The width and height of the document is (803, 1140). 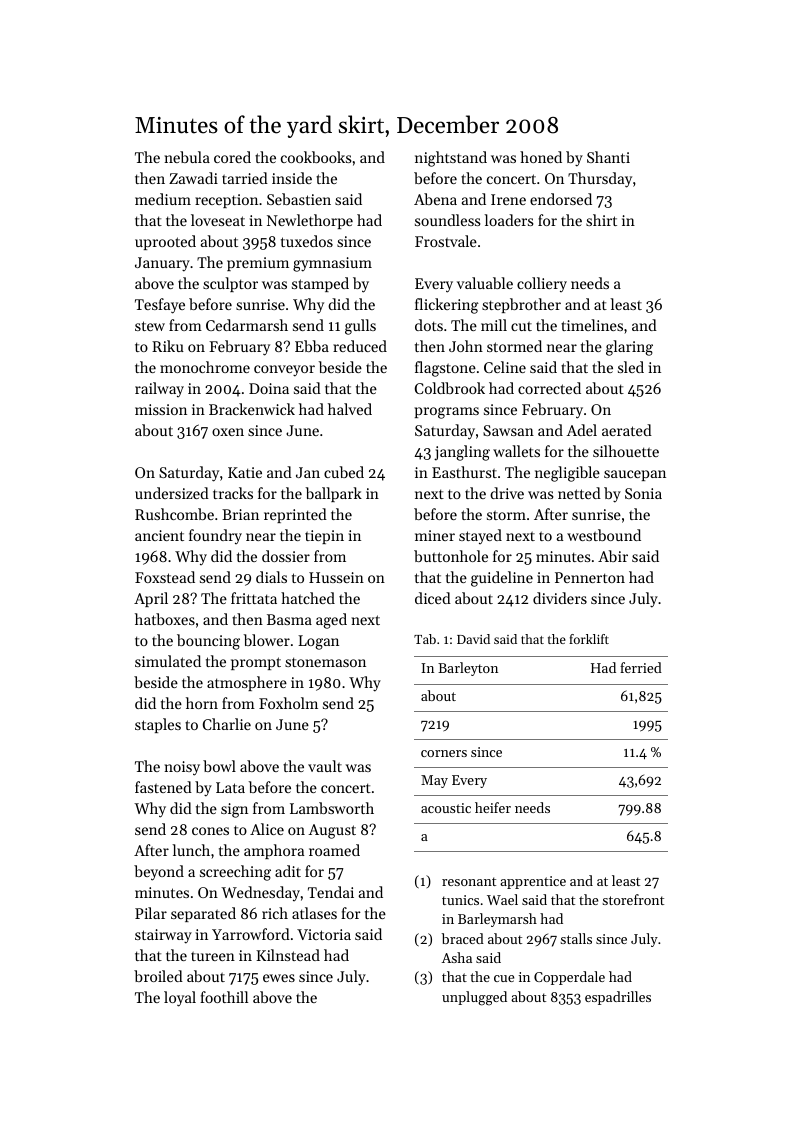 What do you see at coordinates (316, 157) in the document?
I see `cookbooks` at bounding box center [316, 157].
